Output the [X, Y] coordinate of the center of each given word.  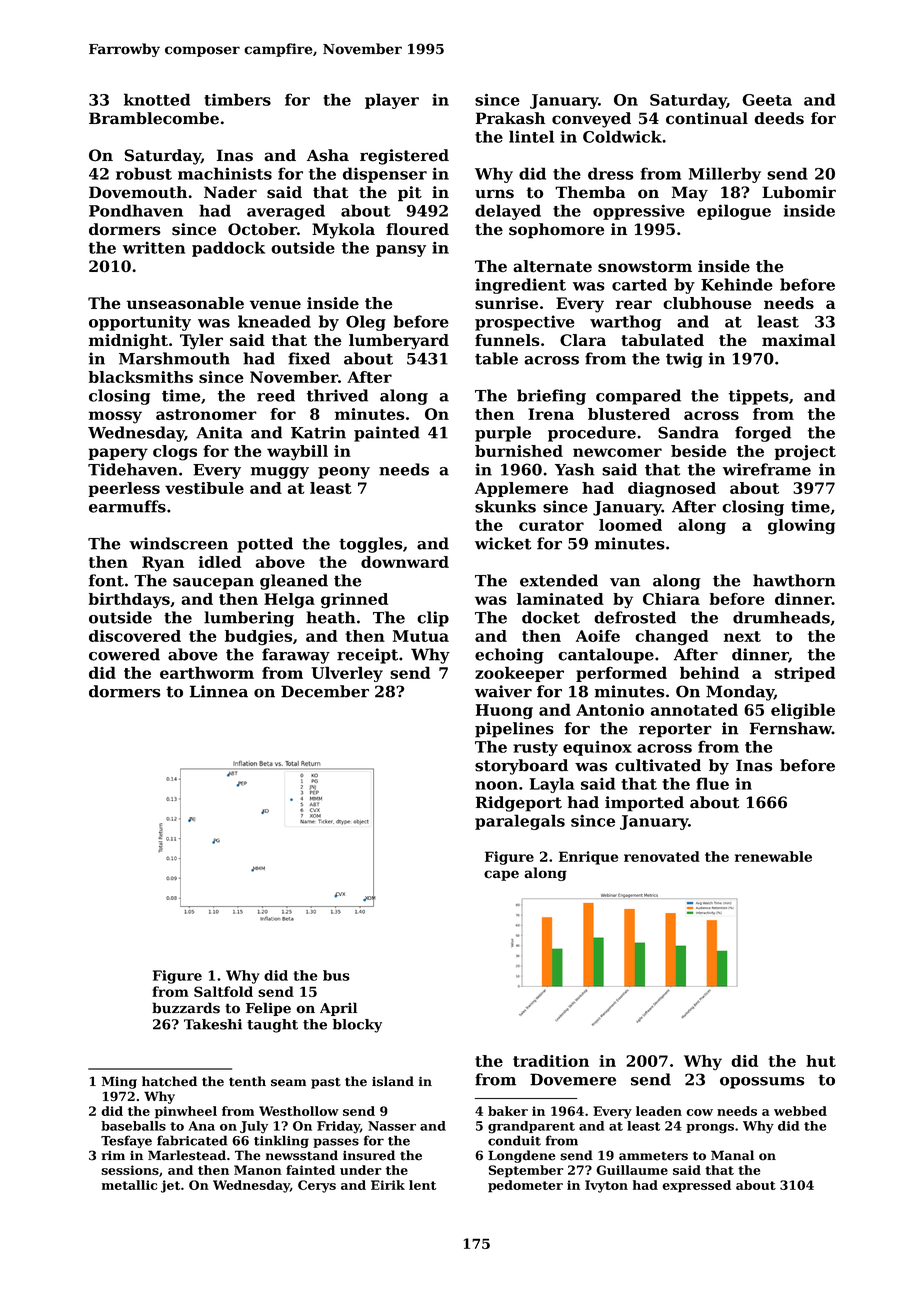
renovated [662, 856]
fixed [309, 358]
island [393, 1081]
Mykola [343, 231]
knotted [157, 99]
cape [501, 875]
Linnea [219, 691]
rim [113, 1155]
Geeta [767, 100]
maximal [798, 340]
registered [404, 157]
